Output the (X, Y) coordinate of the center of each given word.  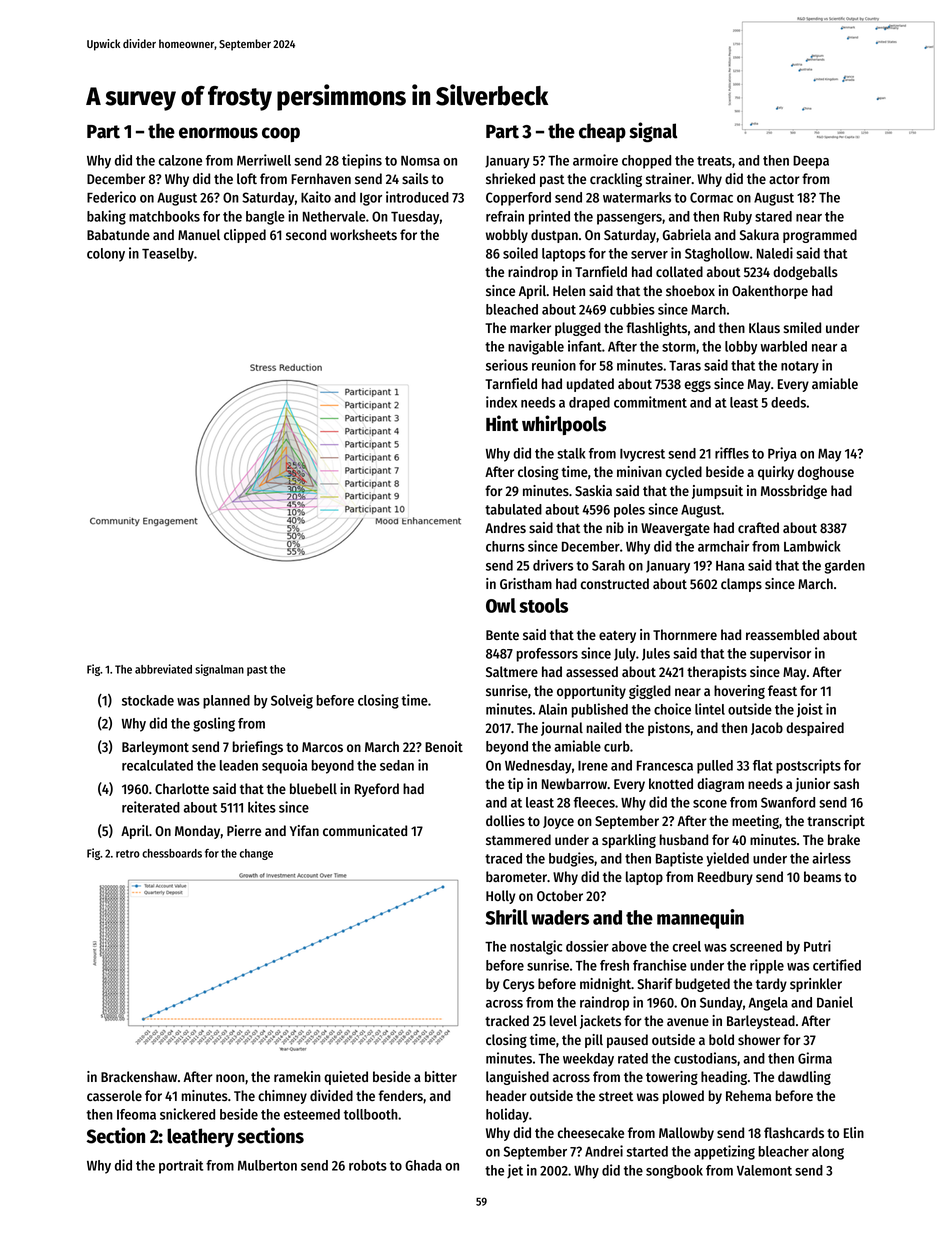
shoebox (690, 290)
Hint (502, 423)
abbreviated (163, 669)
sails (415, 178)
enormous (218, 133)
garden (844, 567)
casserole (114, 1095)
